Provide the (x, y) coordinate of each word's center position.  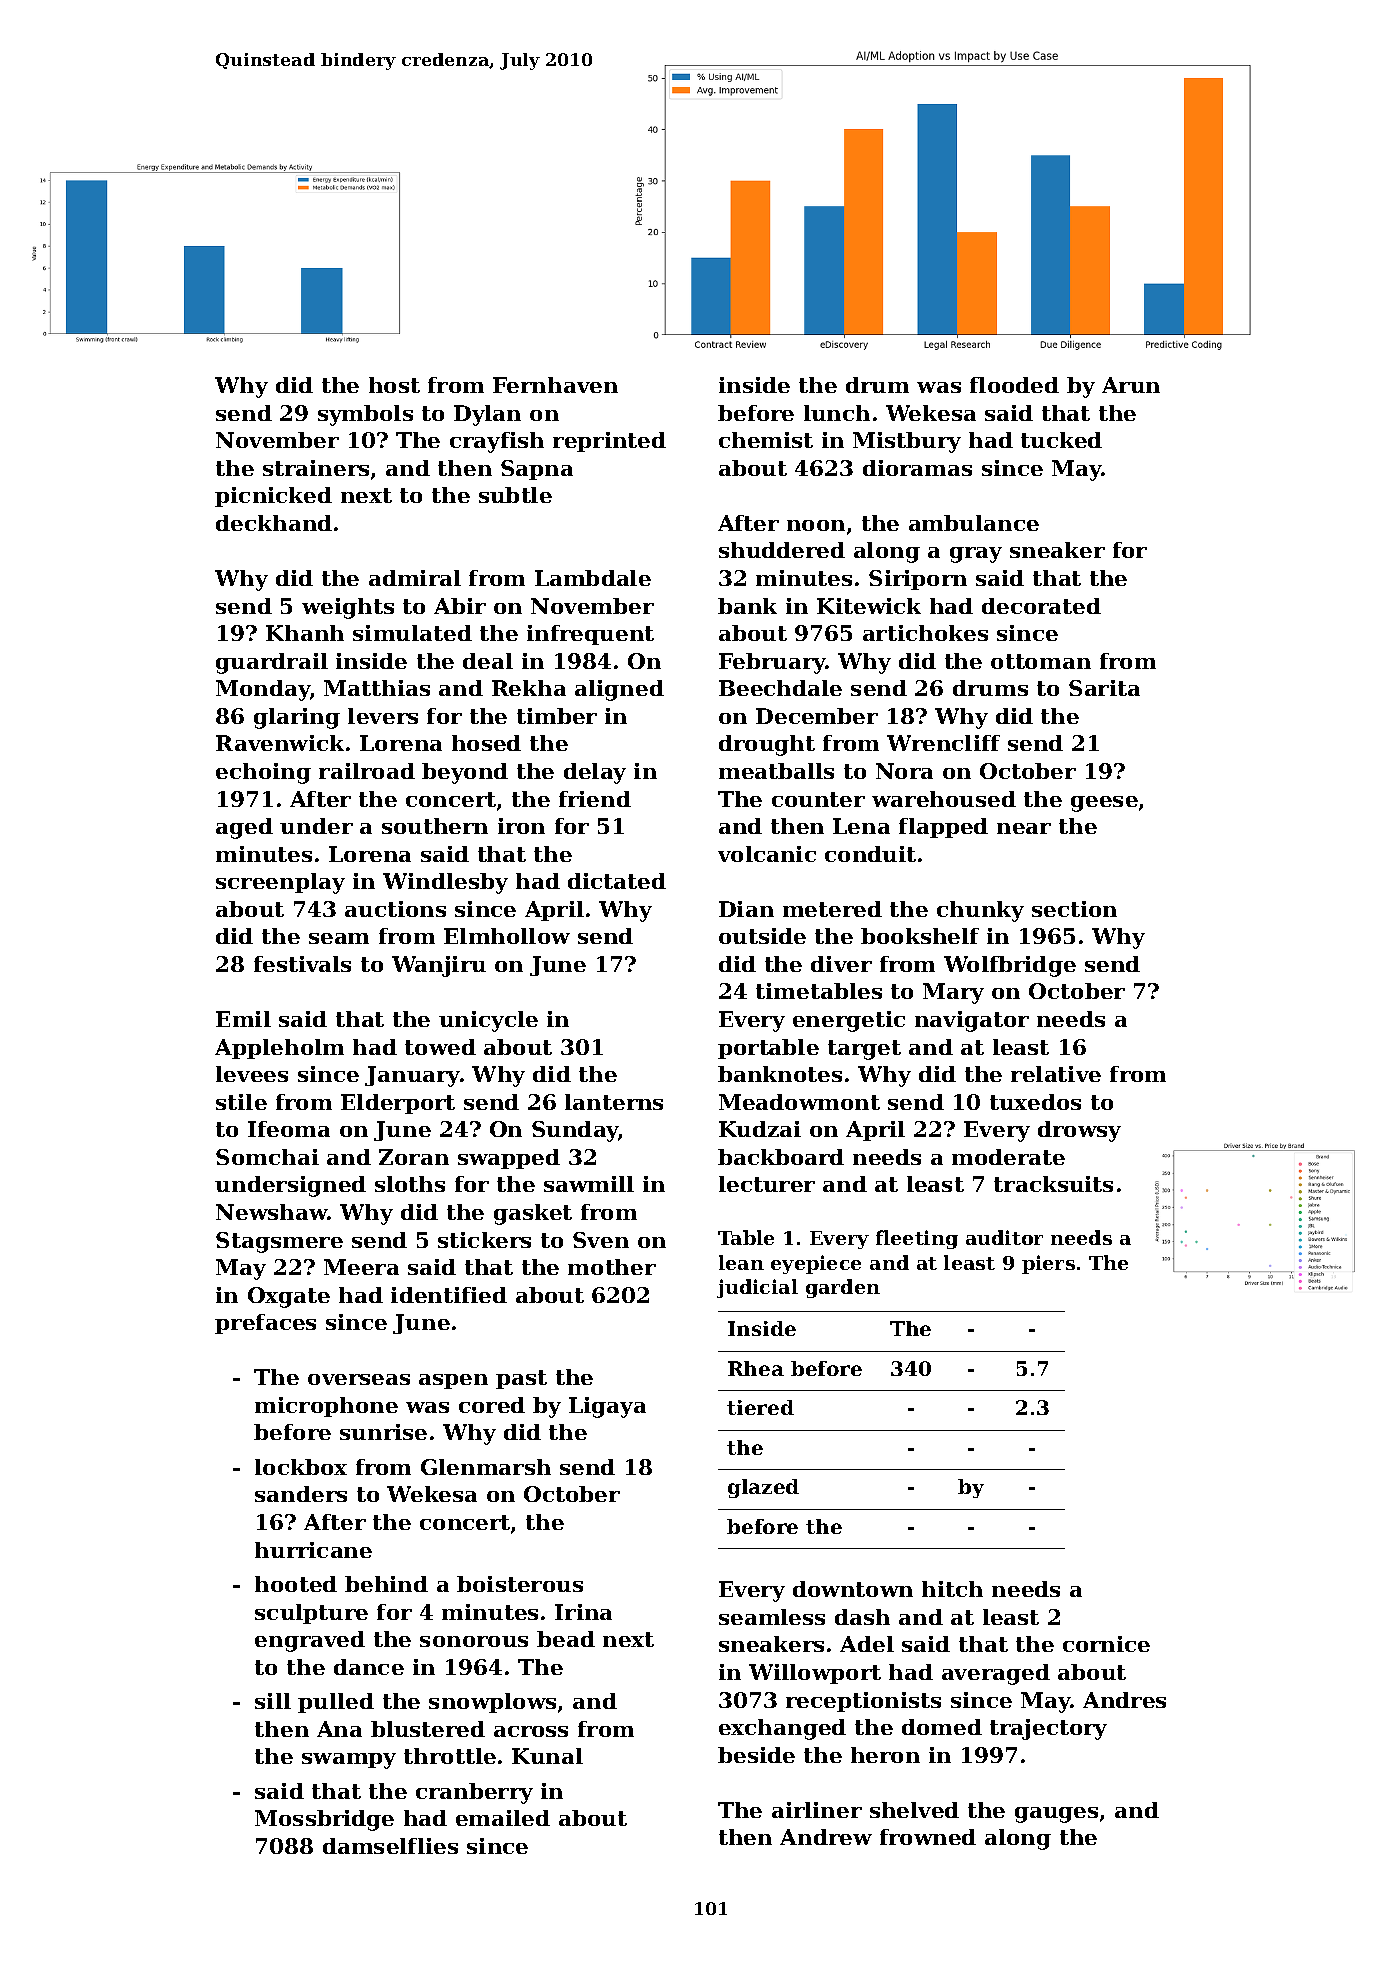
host (394, 385)
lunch (837, 413)
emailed (503, 1818)
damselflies (390, 1846)
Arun (1131, 385)
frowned (928, 1837)
